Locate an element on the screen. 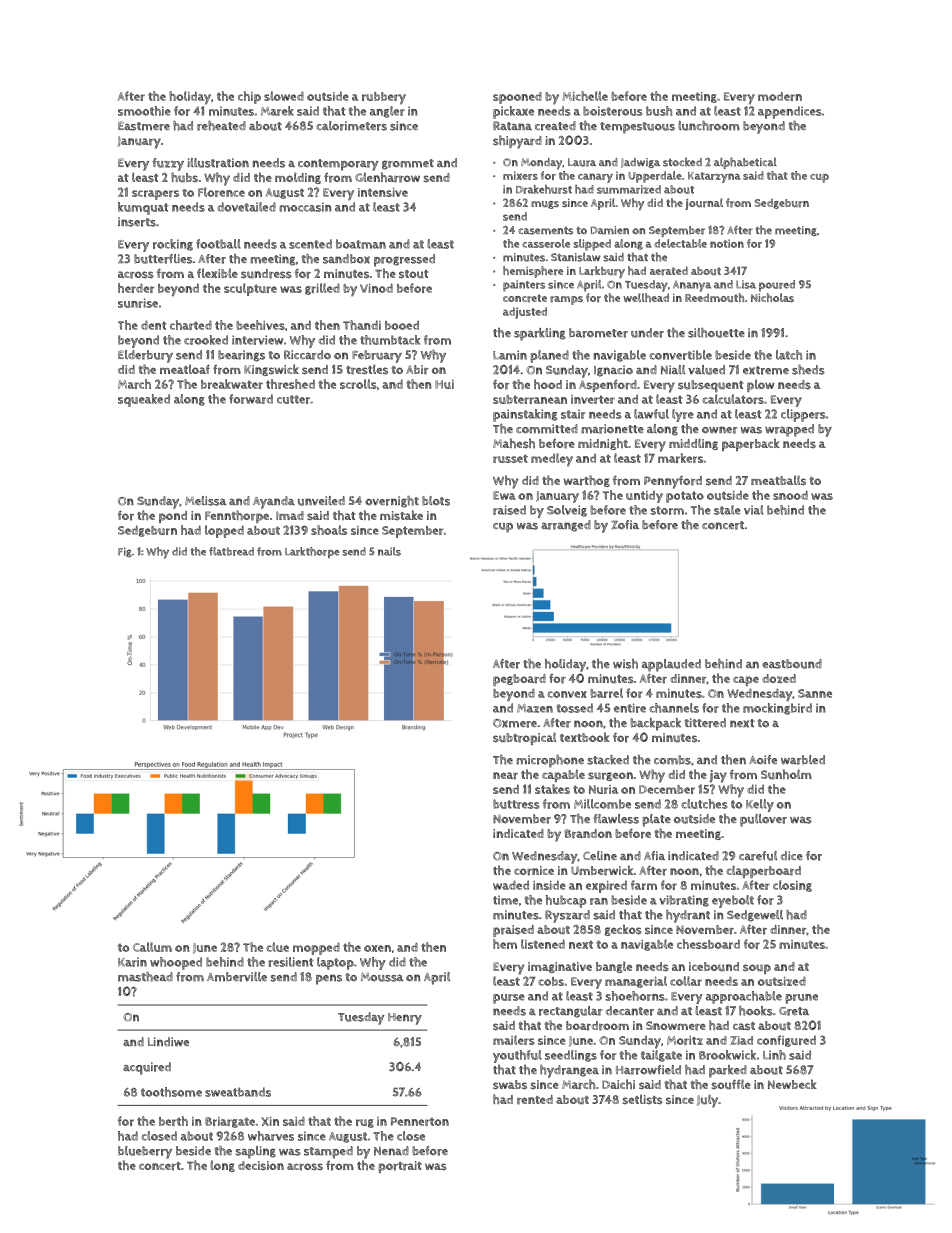 The width and height of the screenshot is (952, 1233). pond is located at coordinates (173, 517).
